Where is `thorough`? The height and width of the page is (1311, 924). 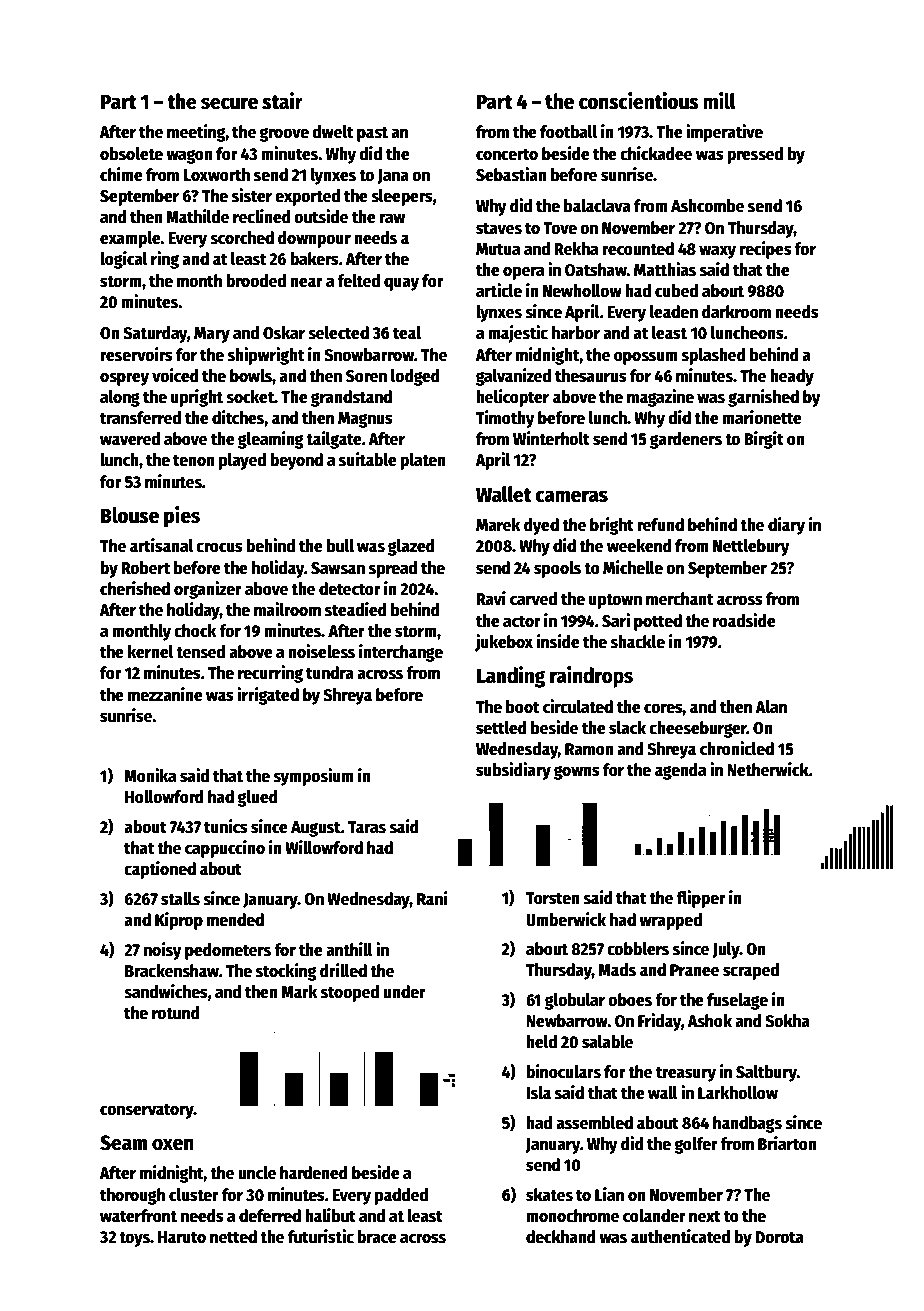
thorough is located at coordinates (132, 1196).
